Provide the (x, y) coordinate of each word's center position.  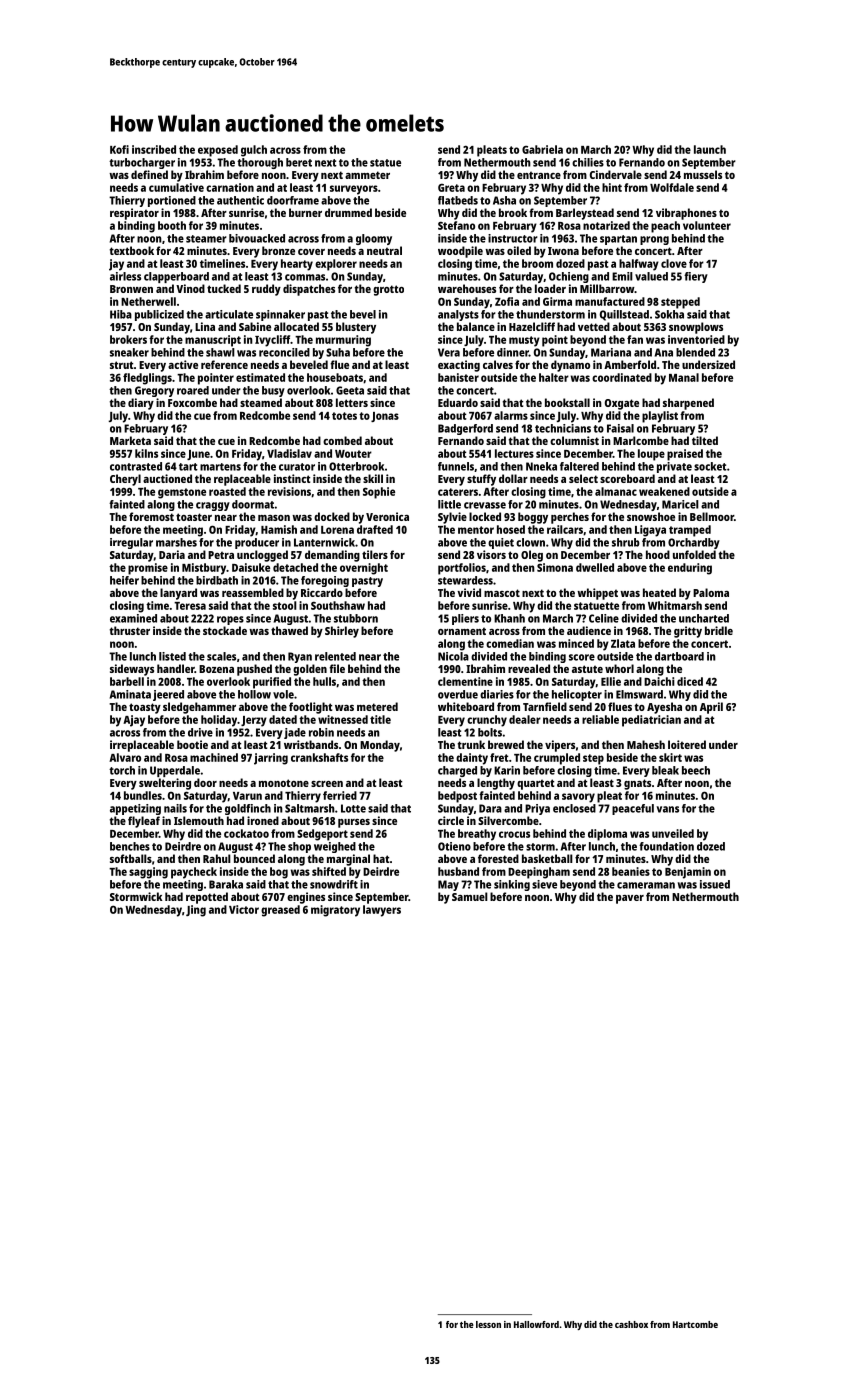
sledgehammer (199, 708)
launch (710, 149)
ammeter (367, 175)
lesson (488, 1324)
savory (578, 798)
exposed (218, 151)
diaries (497, 694)
